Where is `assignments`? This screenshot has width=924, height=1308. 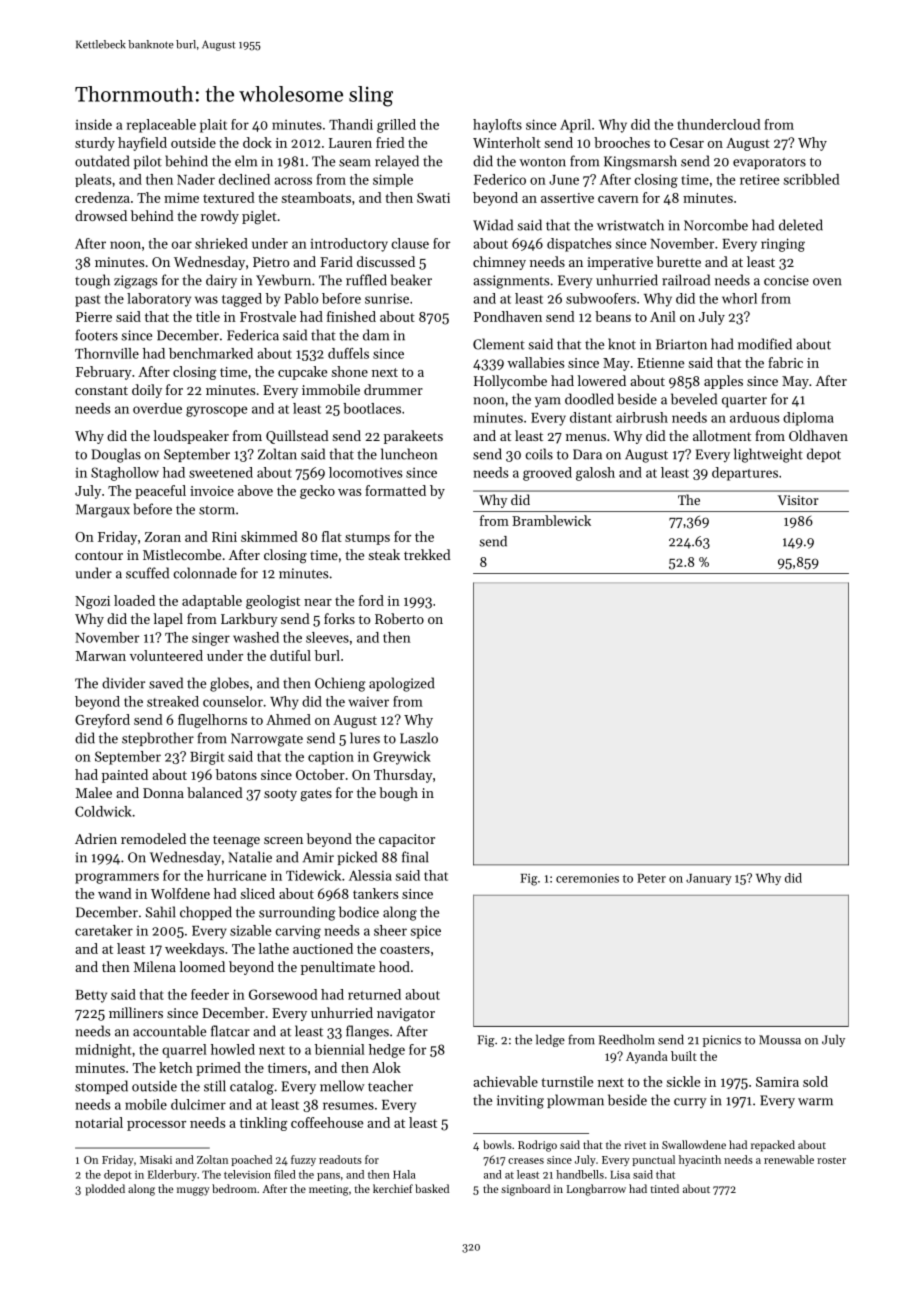 assignments is located at coordinates (511, 282).
